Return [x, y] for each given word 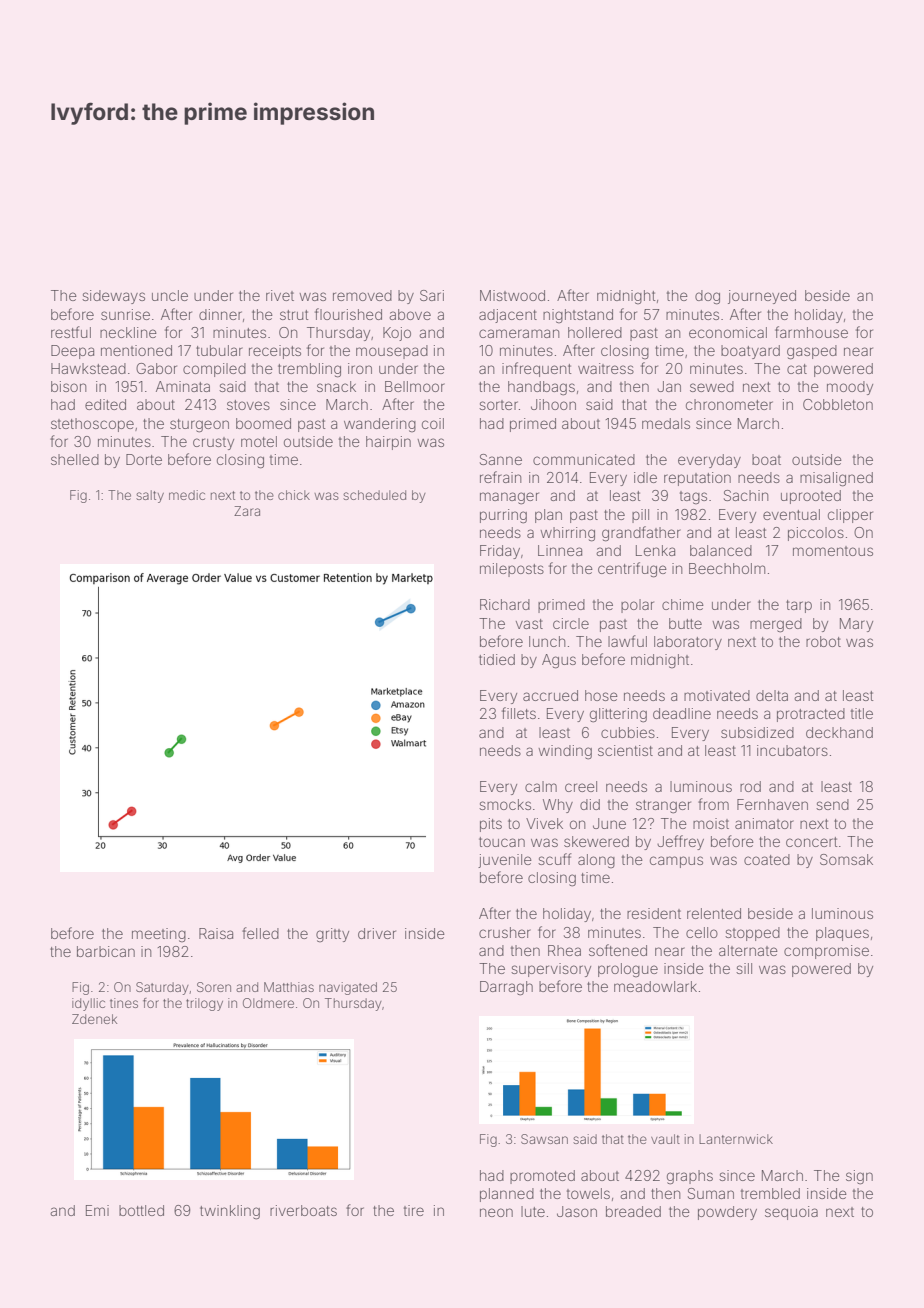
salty [150, 496]
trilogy [204, 1004]
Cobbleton [838, 404]
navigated [348, 988]
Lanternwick [736, 1139]
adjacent [508, 316]
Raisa [216, 933]
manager [509, 498]
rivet [280, 295]
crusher [505, 932]
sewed [712, 386]
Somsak [846, 859]
